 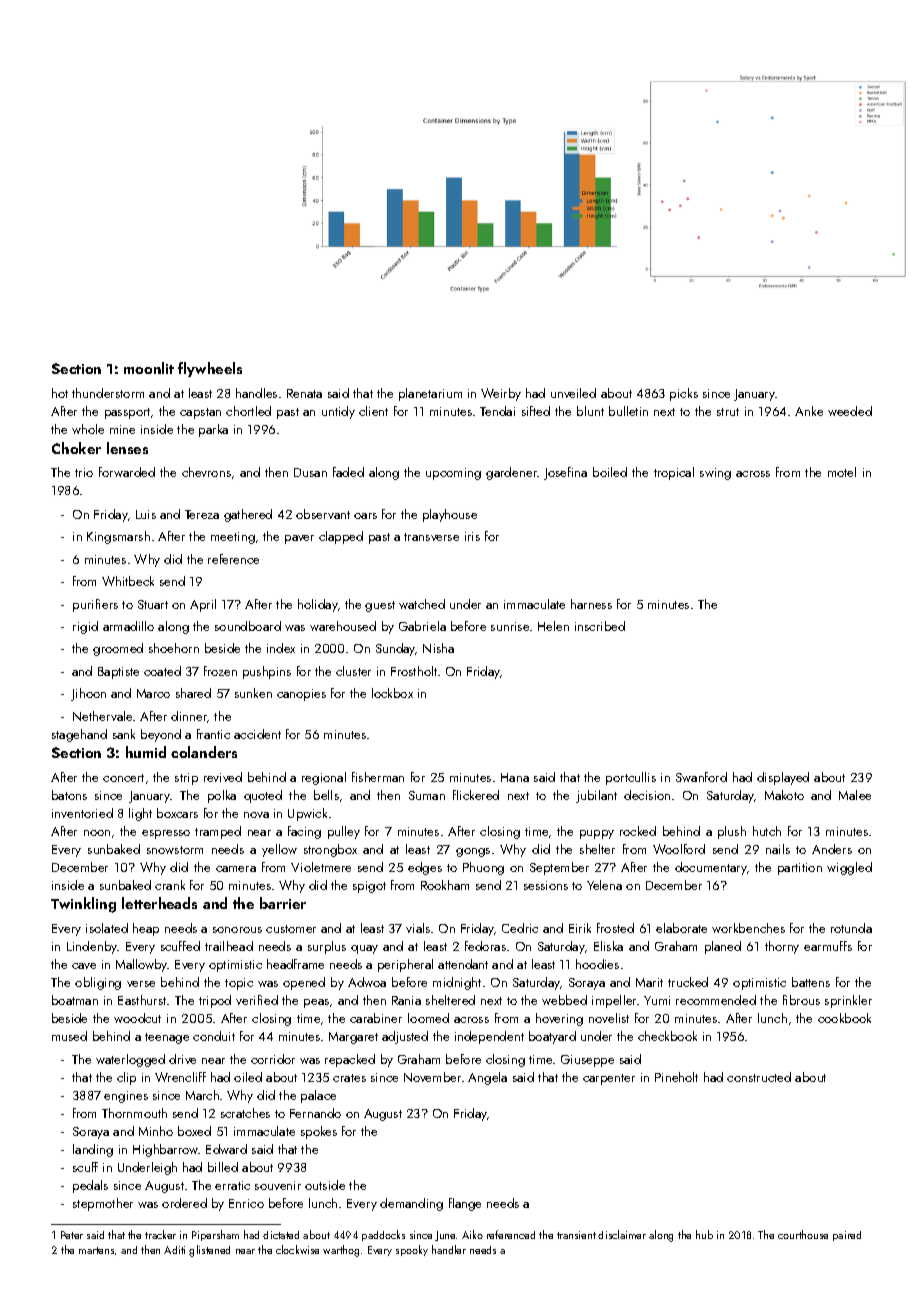 I want to click on weeded, so click(x=850, y=411).
